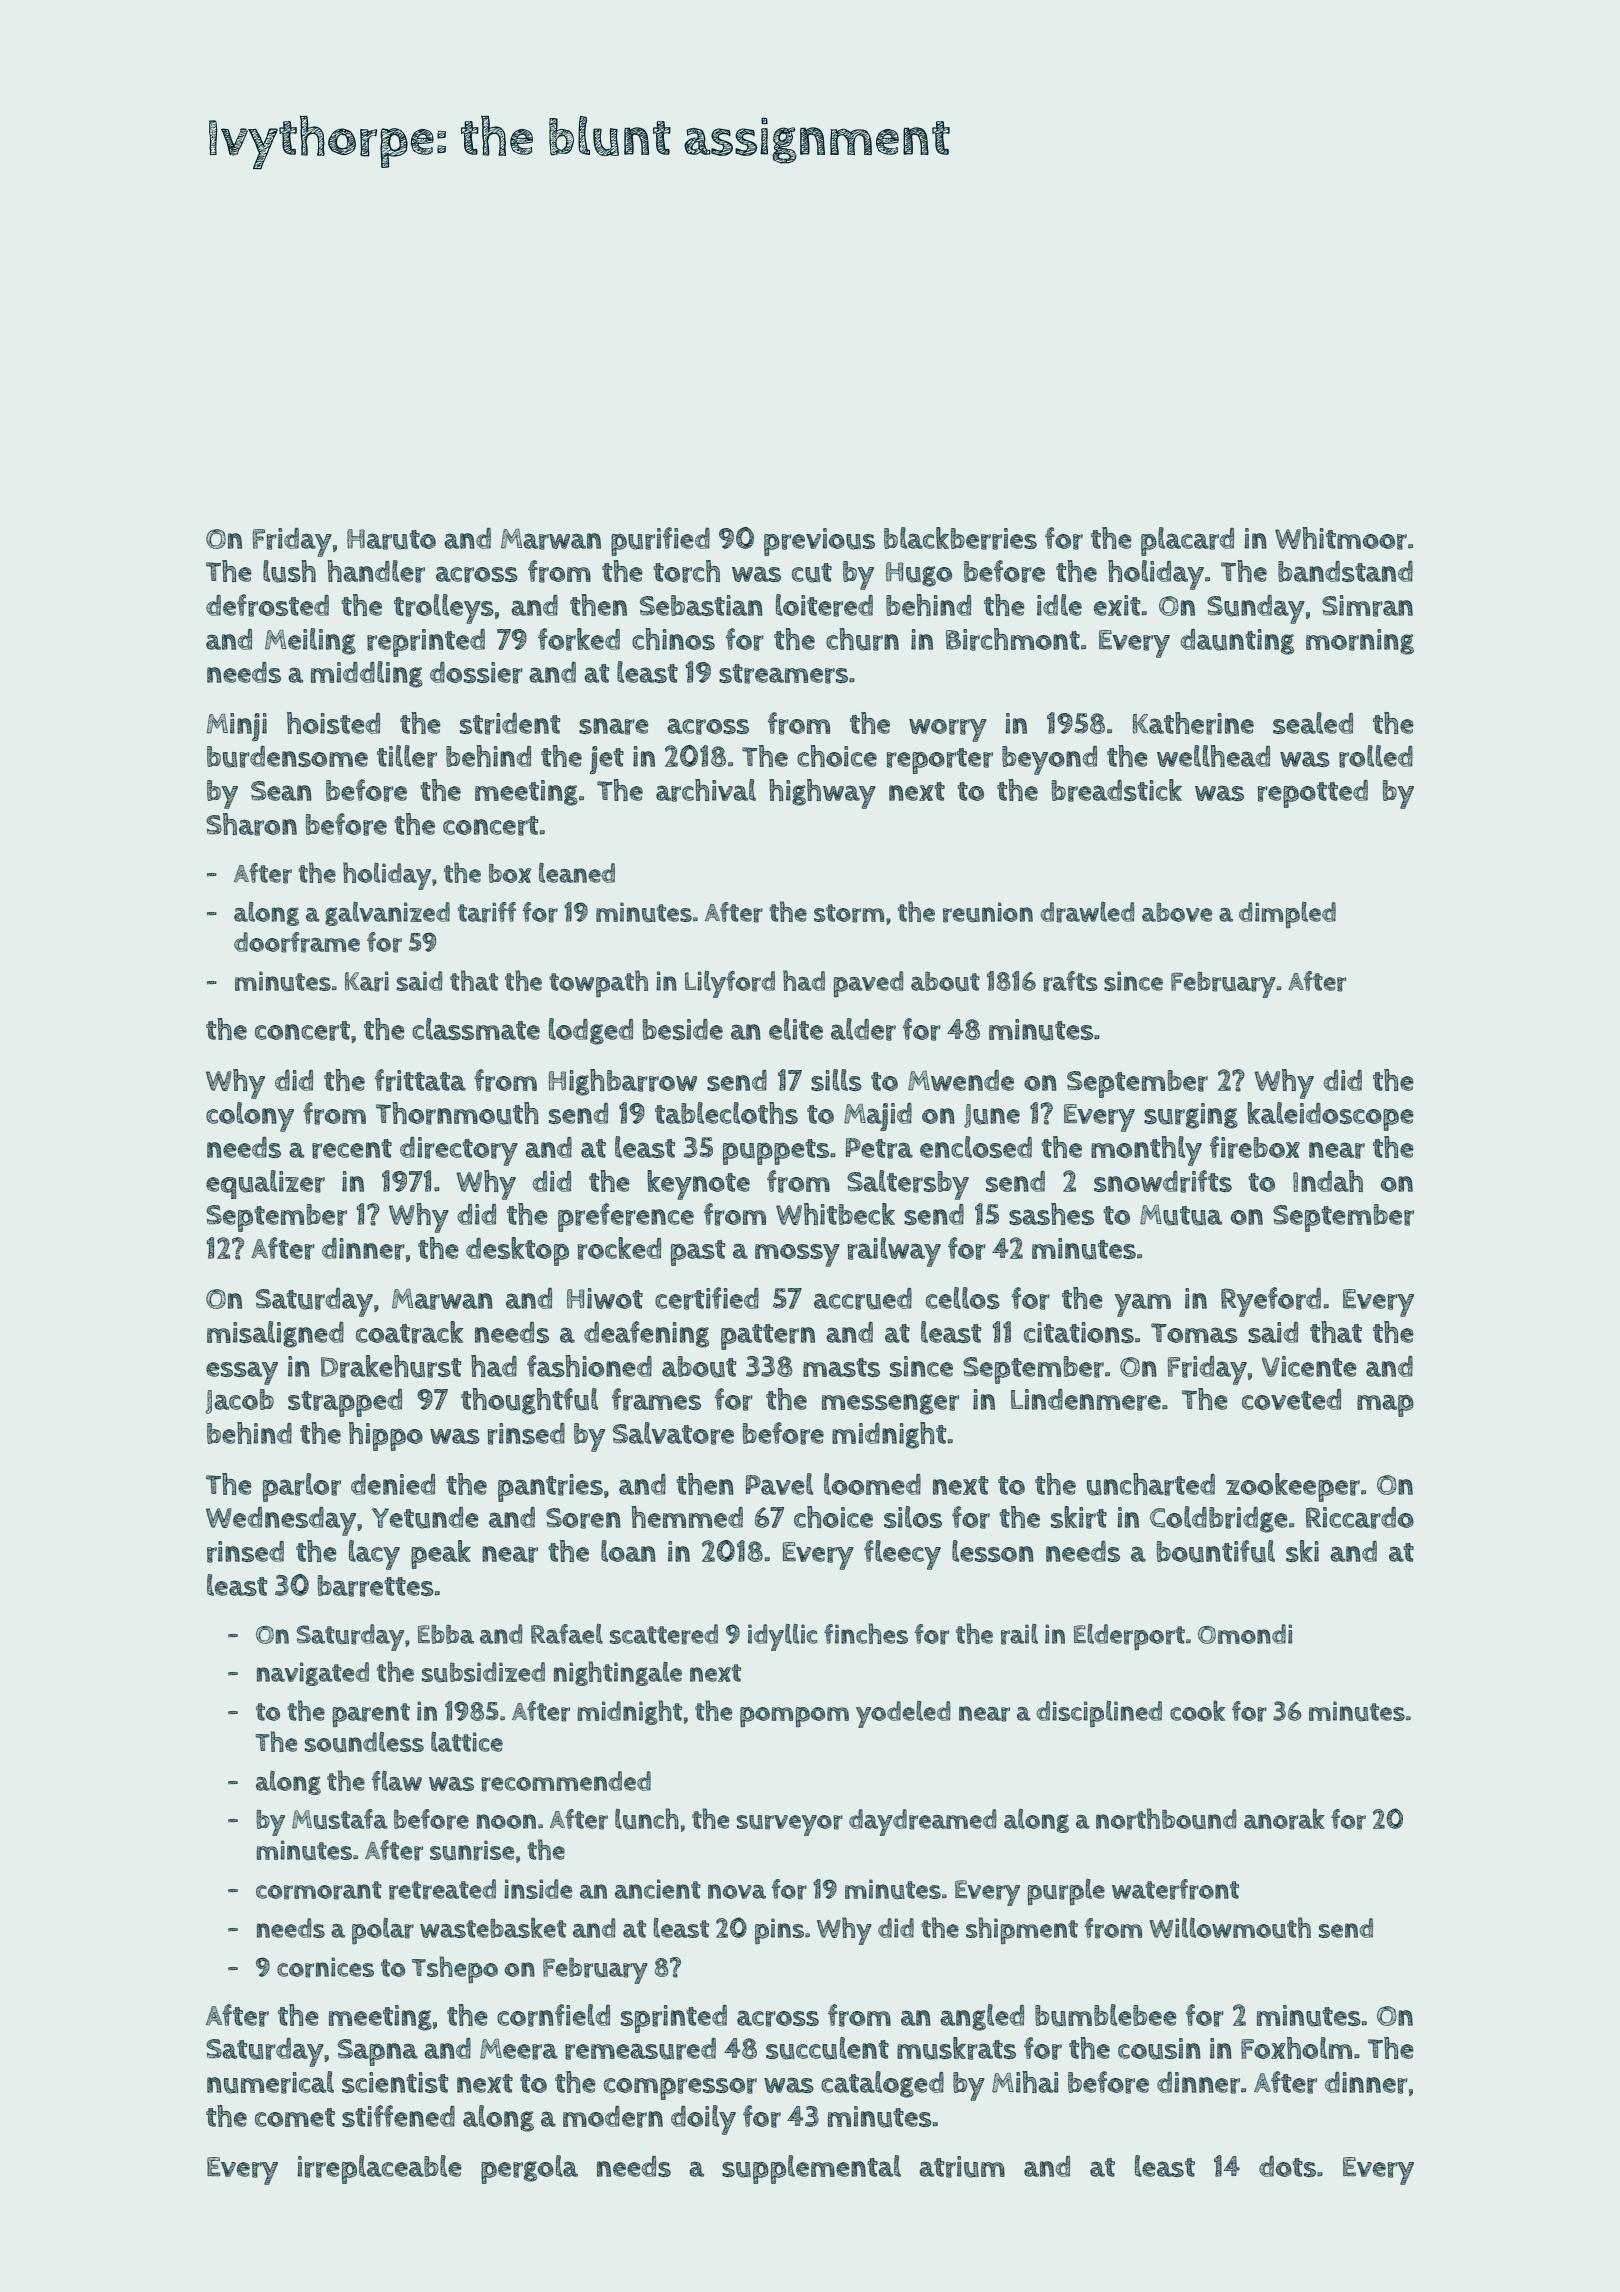 This screenshot has height=2292, width=1620. What do you see at coordinates (1163, 1181) in the screenshot?
I see `snowdrifts` at bounding box center [1163, 1181].
